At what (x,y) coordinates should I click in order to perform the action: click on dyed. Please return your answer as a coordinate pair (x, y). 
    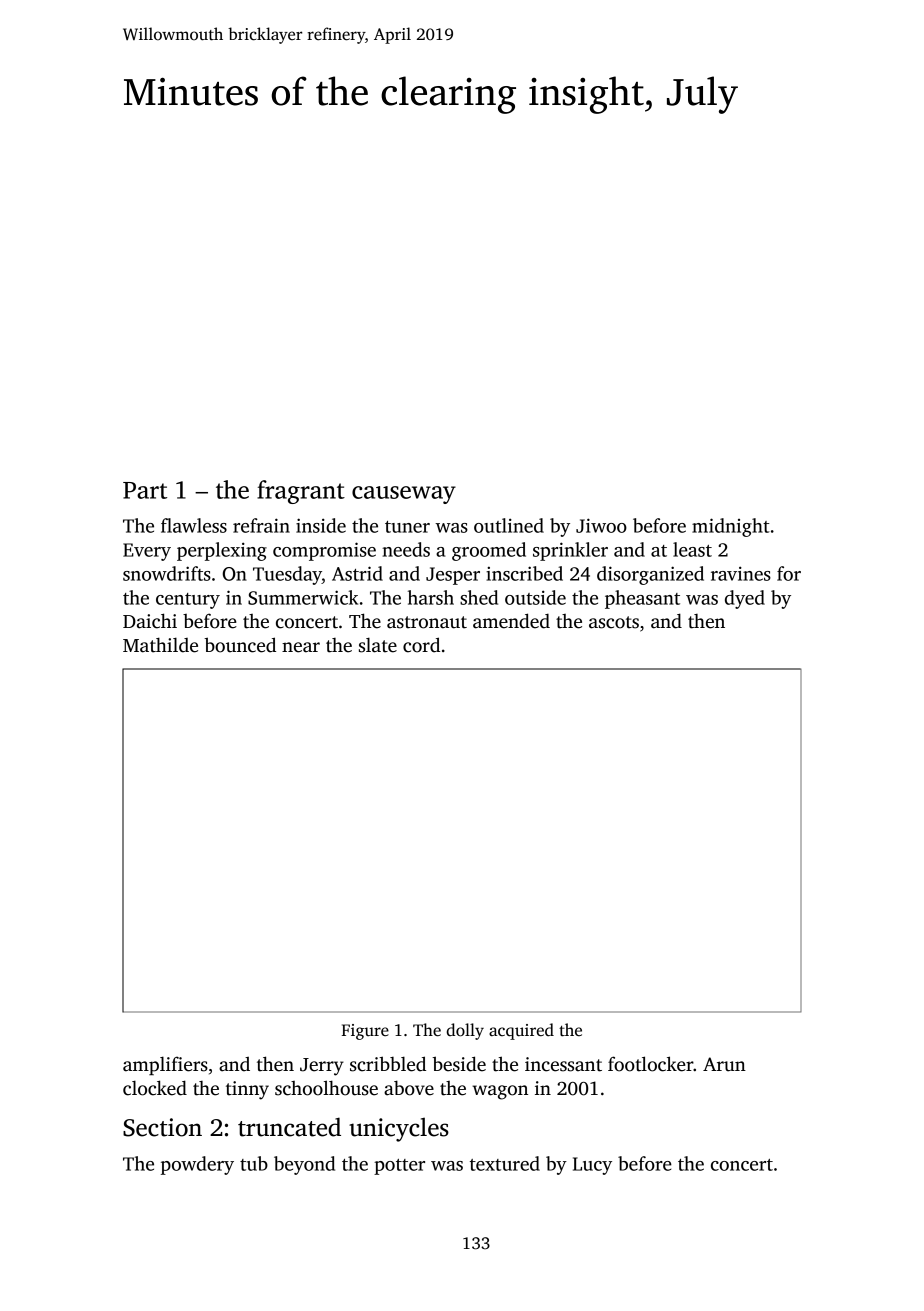
    Looking at the image, I should click on (745, 599).
